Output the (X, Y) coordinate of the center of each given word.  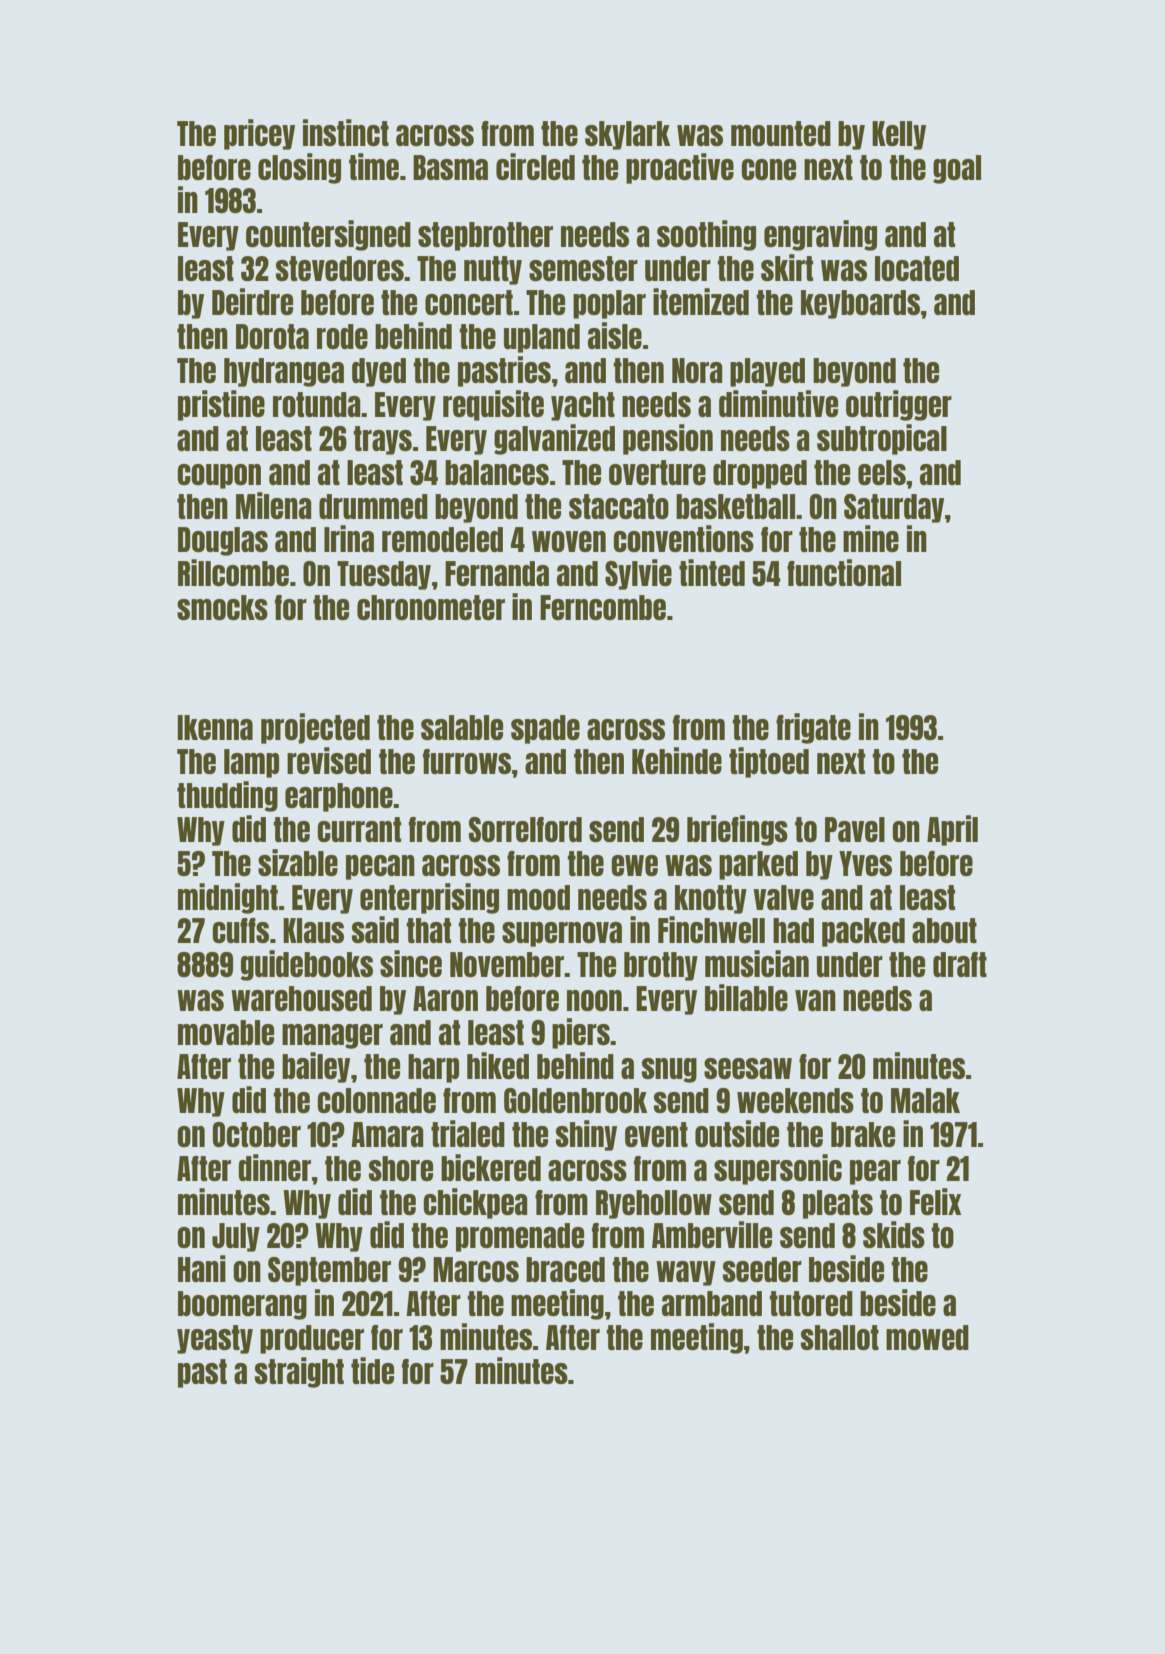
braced (565, 1269)
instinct (346, 132)
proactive (680, 168)
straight (299, 1372)
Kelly (899, 135)
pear (875, 1172)
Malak (925, 1100)
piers (581, 1033)
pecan (380, 867)
